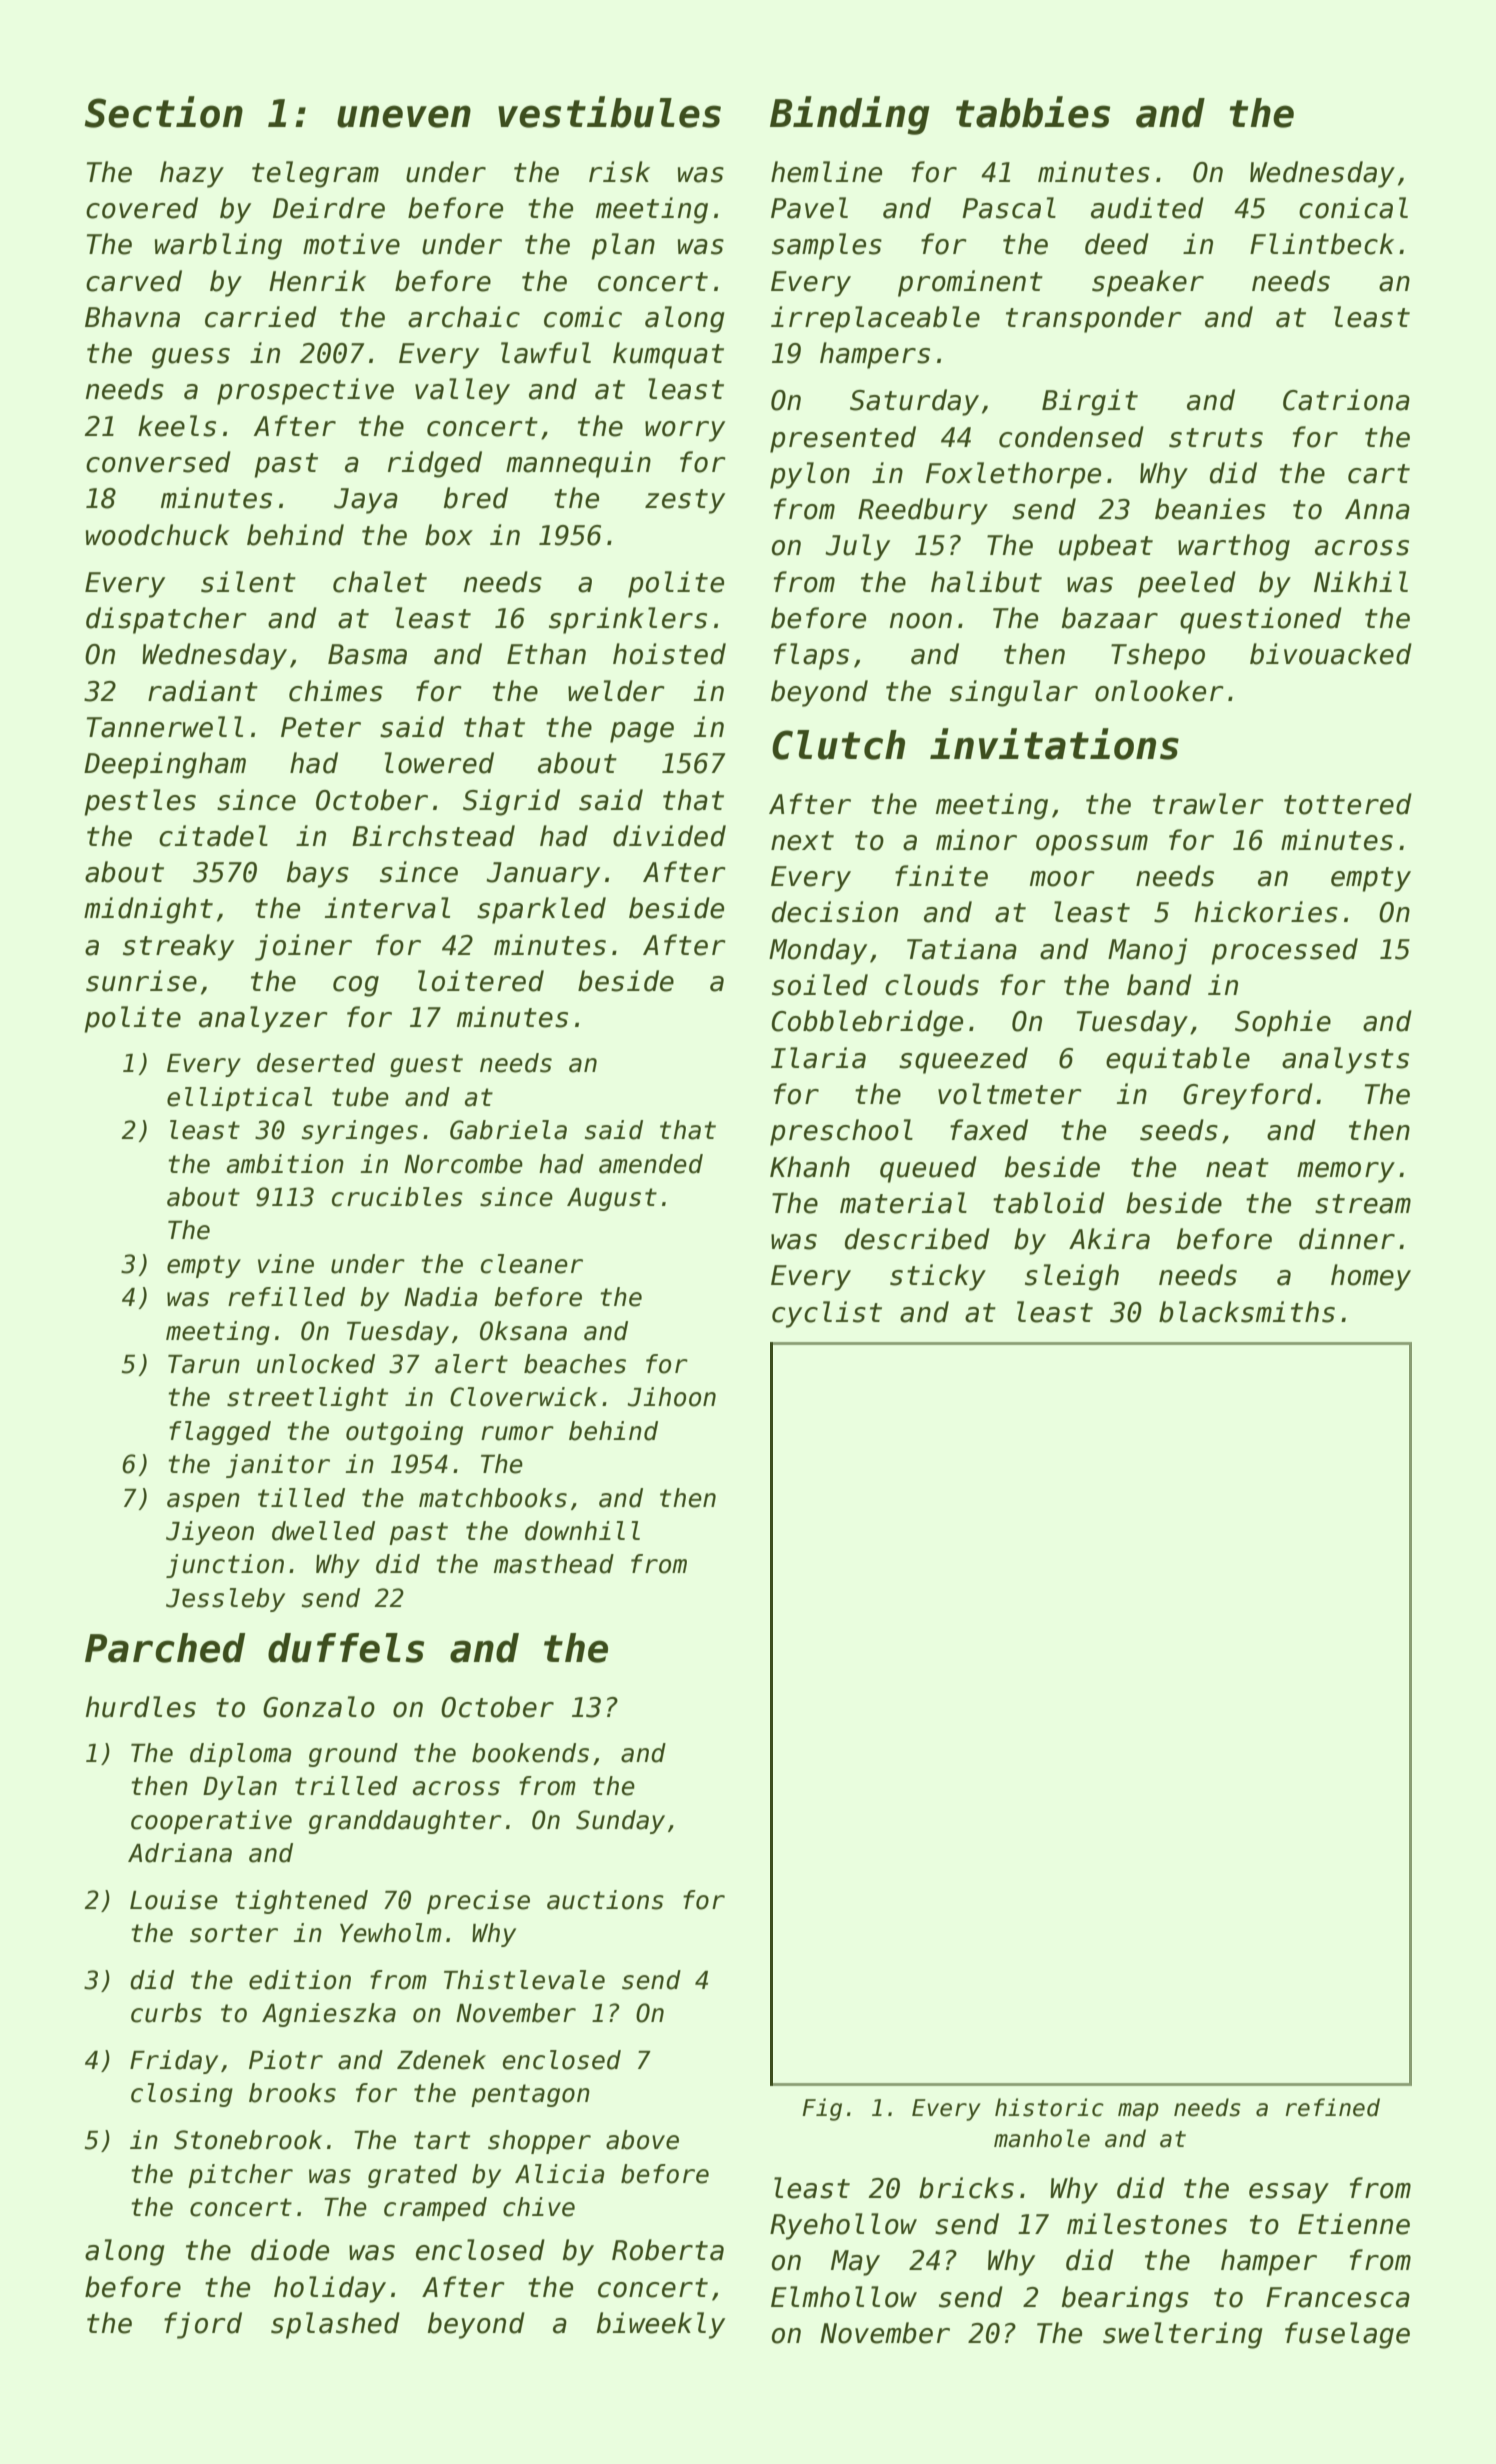 The height and width of the page is (2464, 1496). Describe the element at coordinates (1138, 2112) in the page. I see `map` at that location.
